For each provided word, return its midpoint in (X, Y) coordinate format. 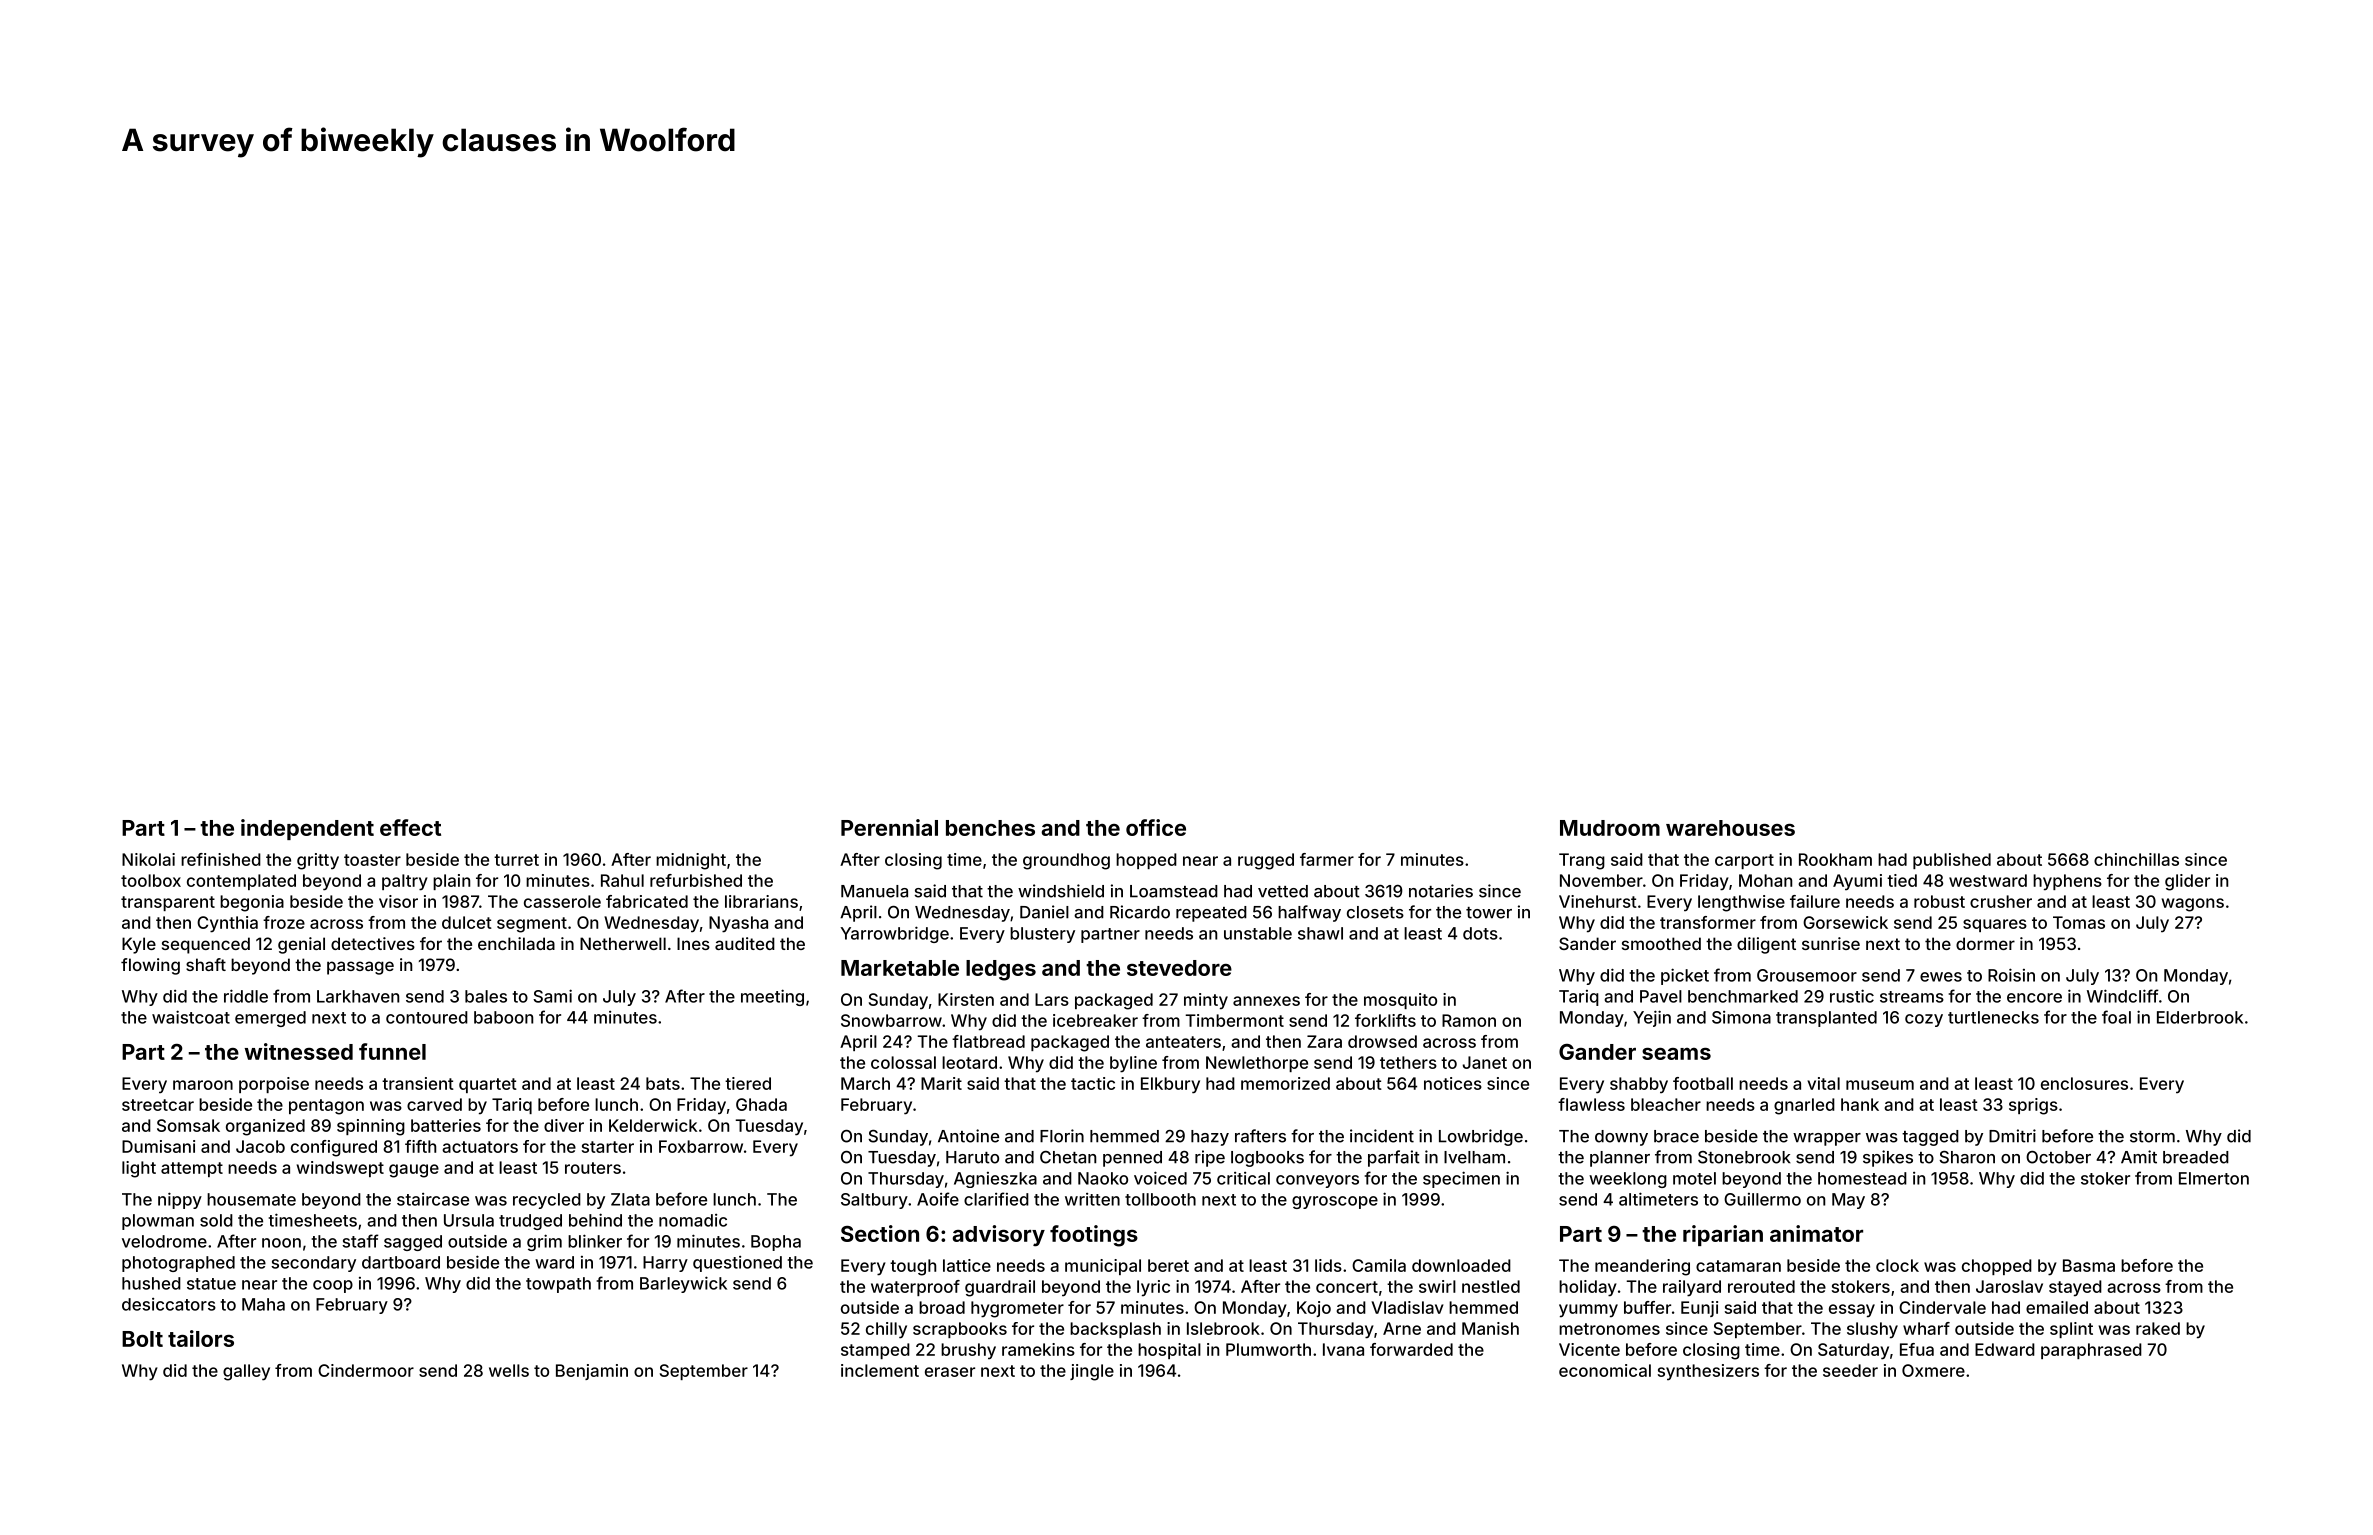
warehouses (1730, 828)
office (1156, 827)
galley (246, 1372)
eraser (950, 1372)
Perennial (889, 827)
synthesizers (1708, 1372)
